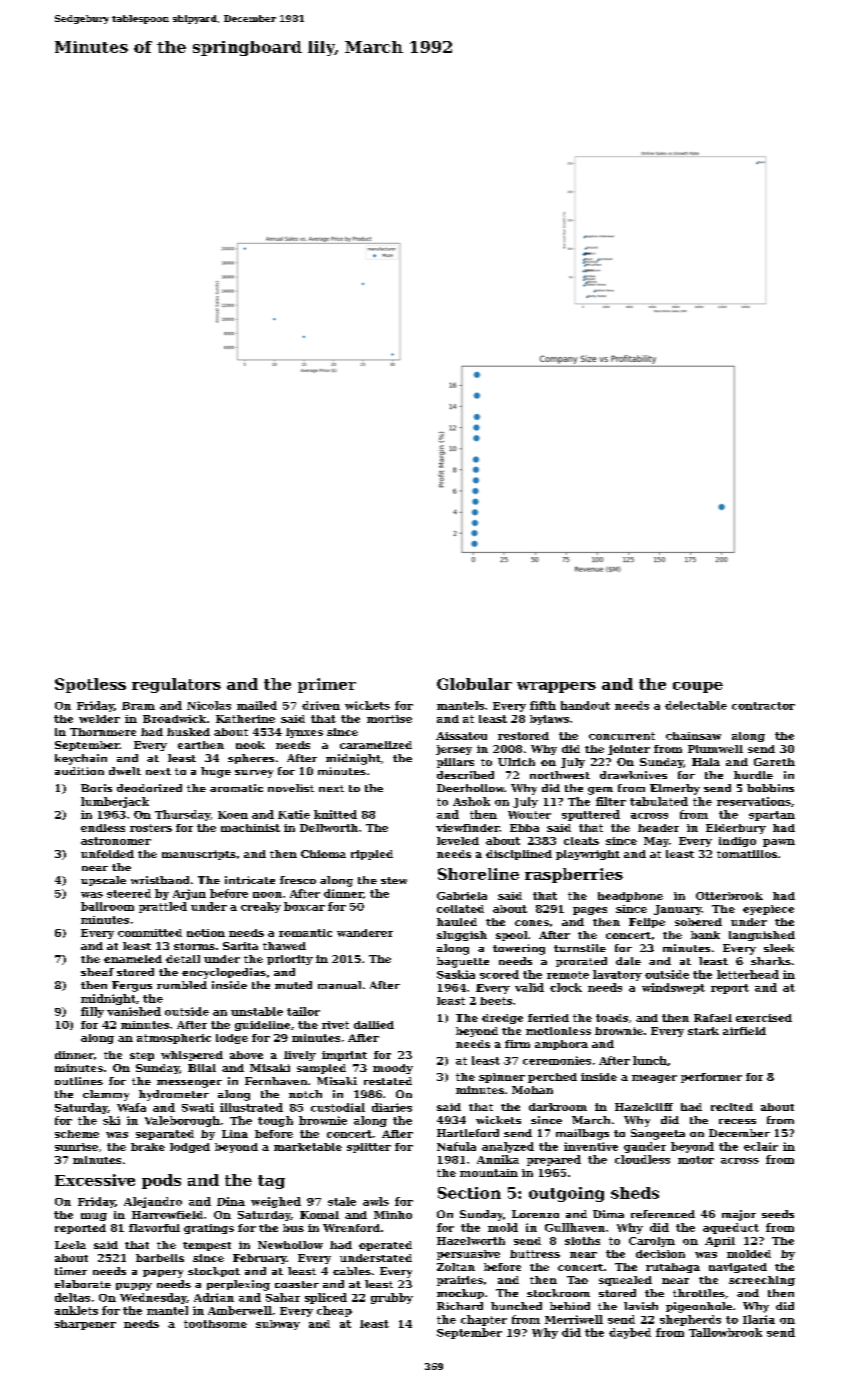 The height and width of the document is (1400, 849). Describe the element at coordinates (566, 987) in the document. I see `clock` at that location.
